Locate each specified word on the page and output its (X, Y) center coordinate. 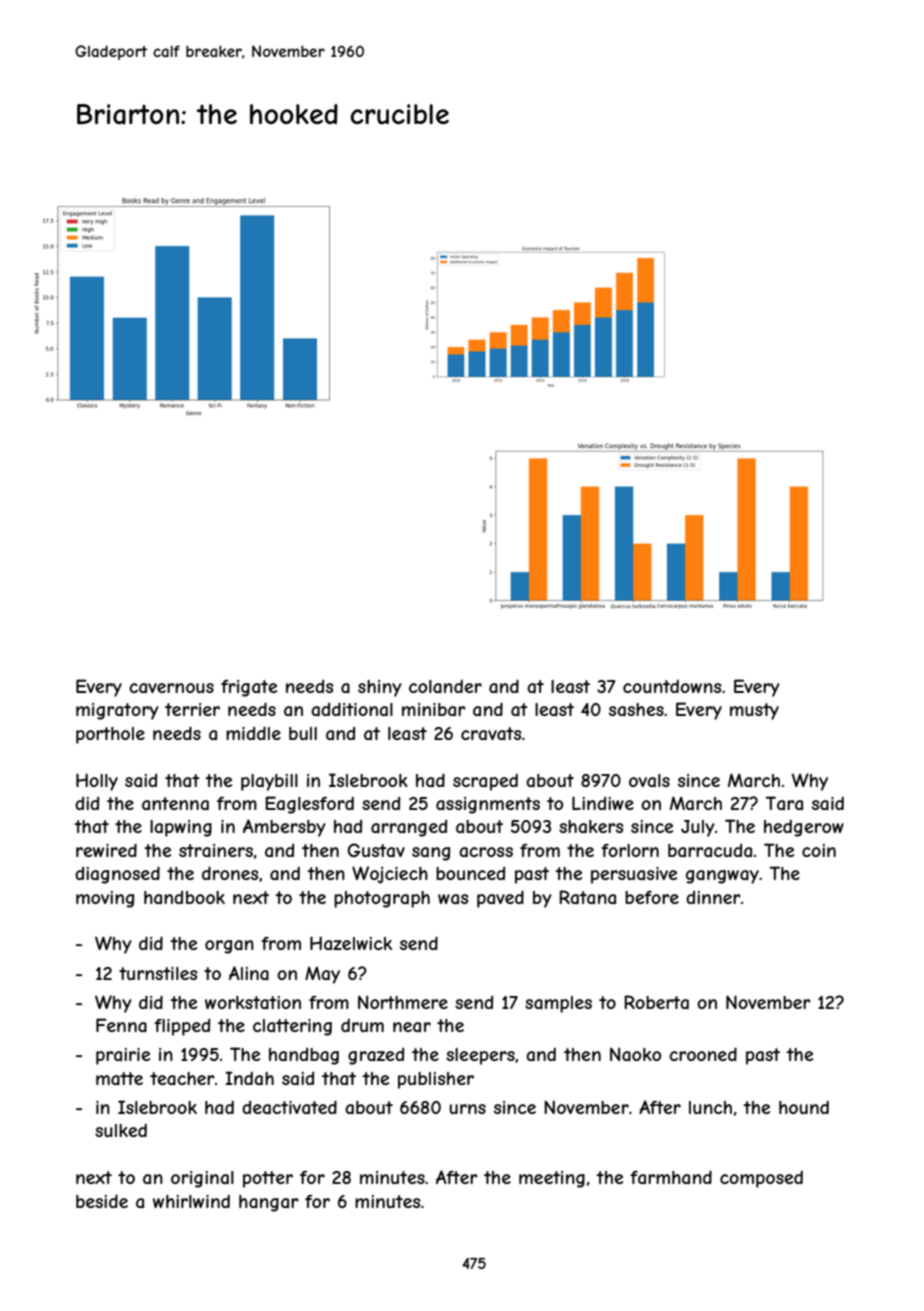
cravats (491, 733)
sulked (121, 1130)
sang (431, 854)
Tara (784, 803)
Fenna (121, 1025)
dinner (713, 897)
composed (761, 1179)
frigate (249, 688)
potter (268, 1179)
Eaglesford (309, 805)
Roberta (656, 1002)
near (412, 1027)
